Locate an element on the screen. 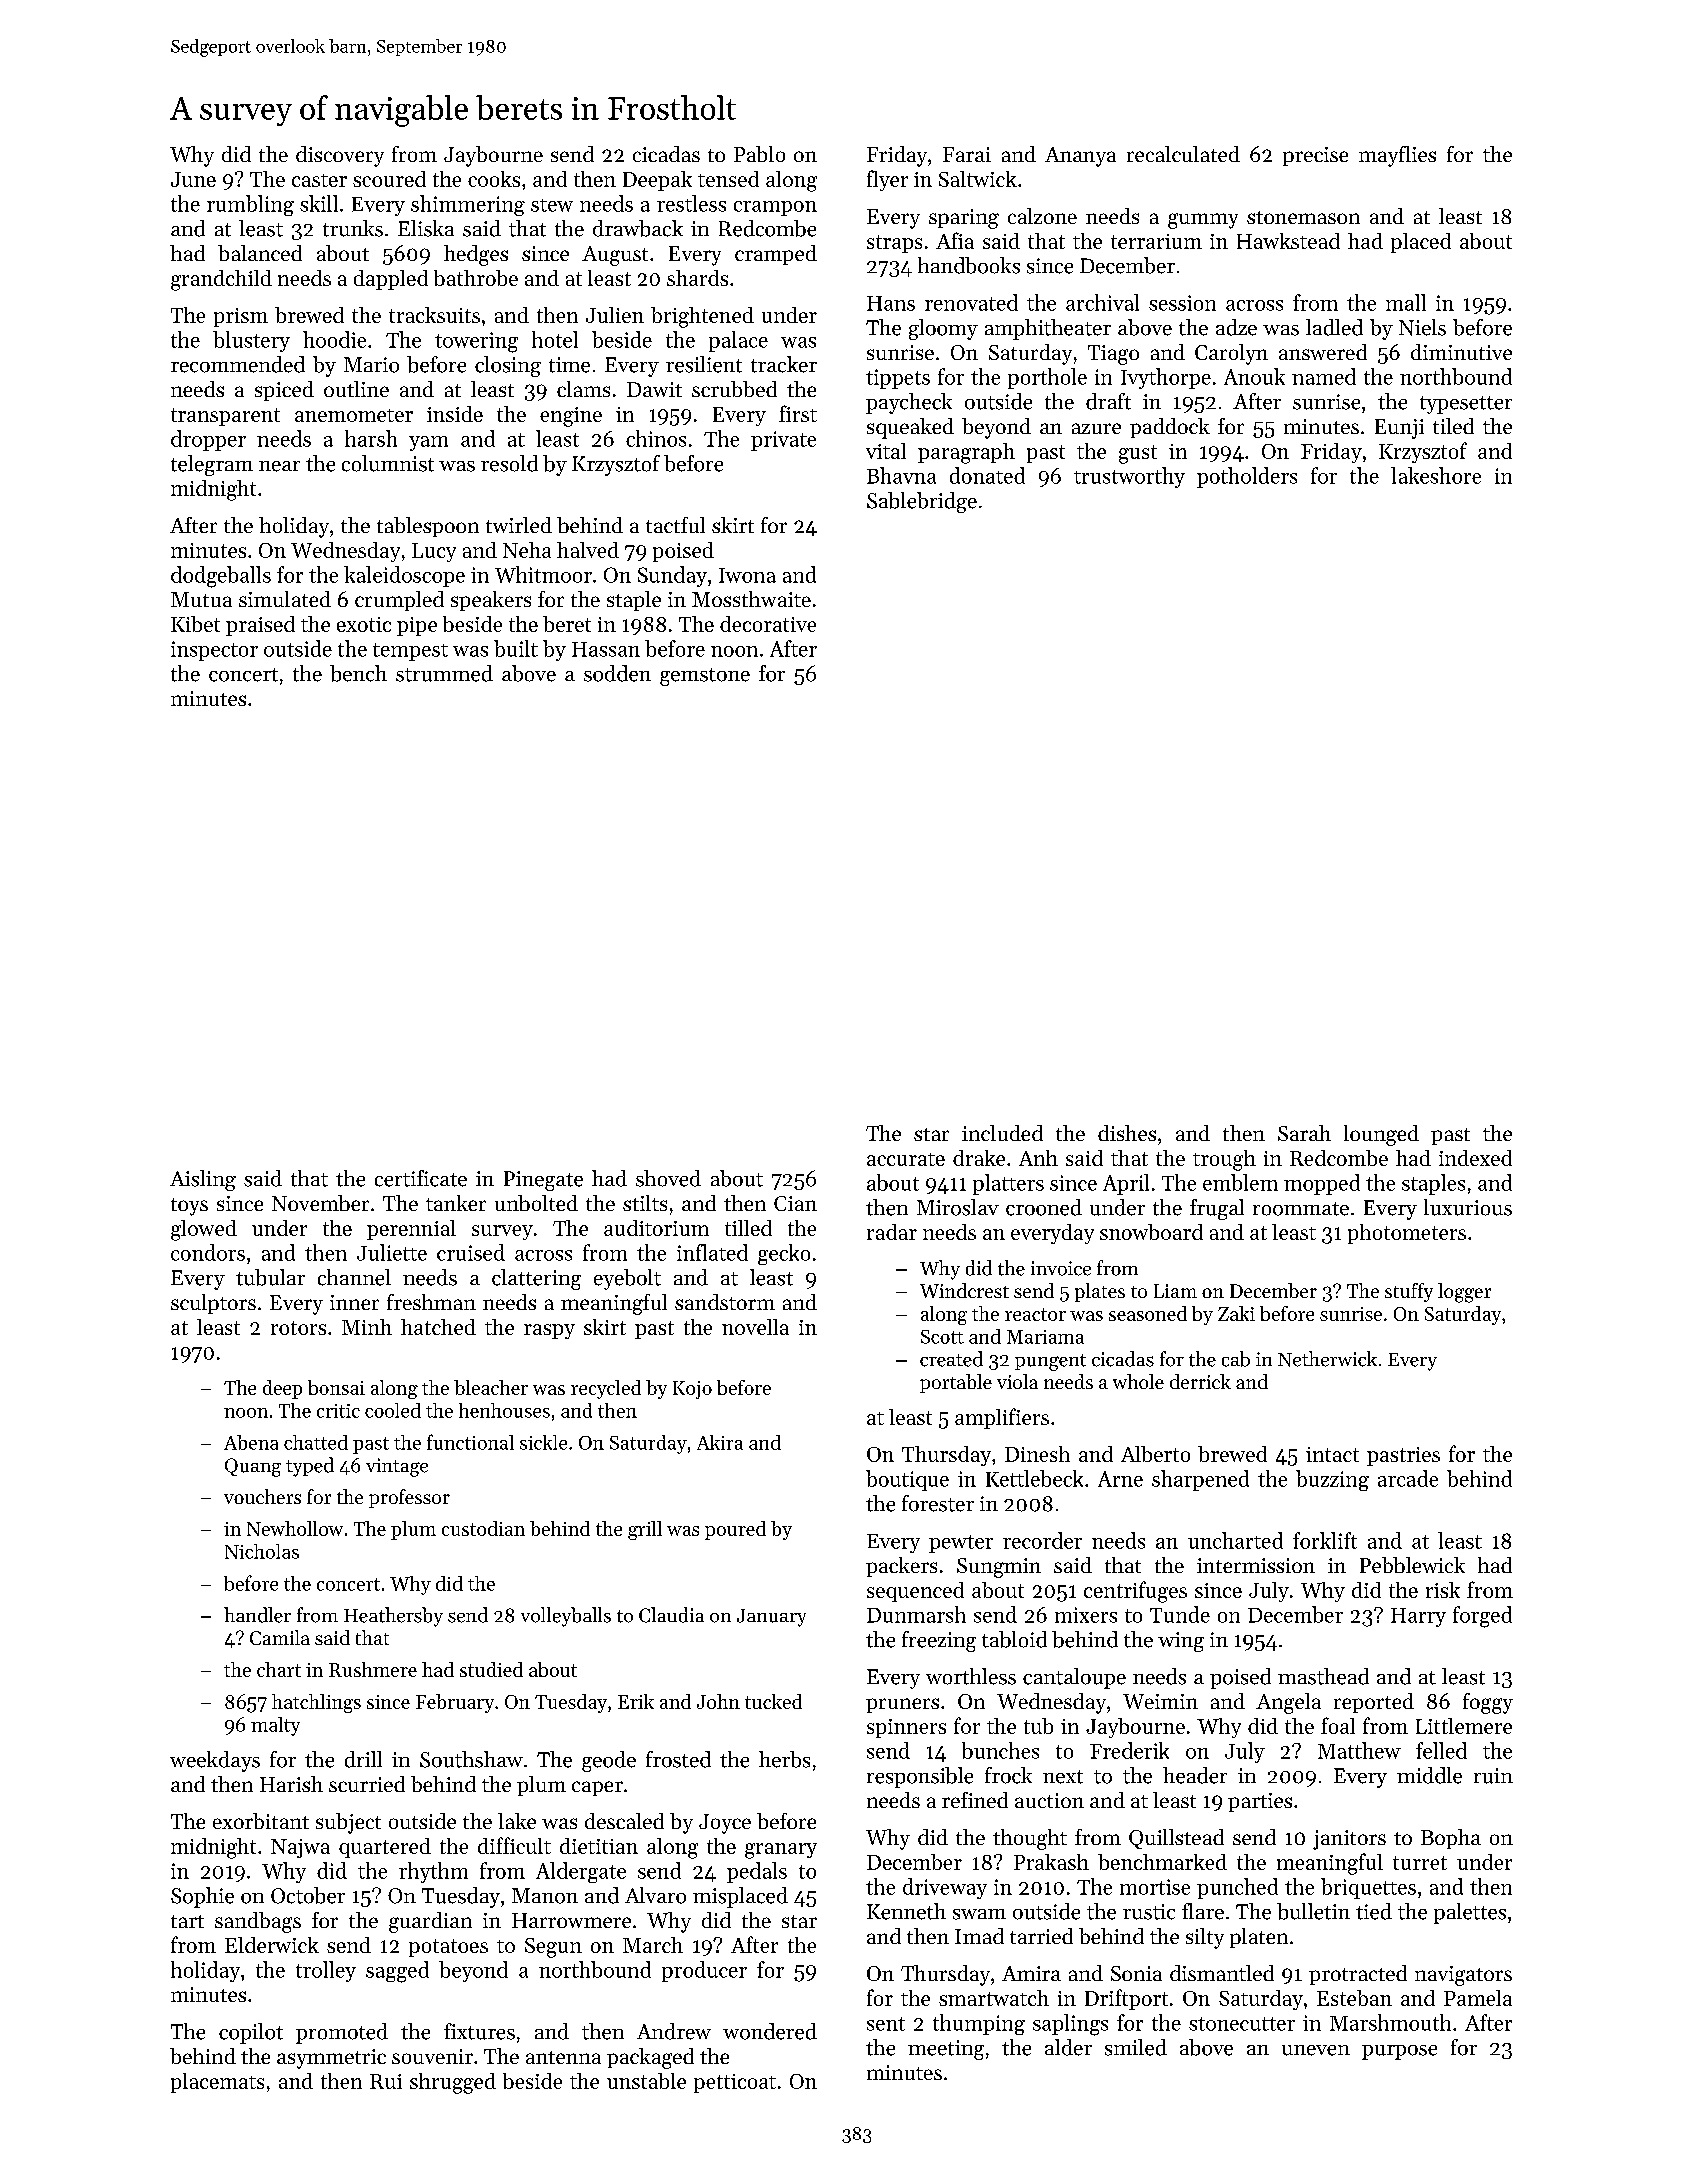 Image resolution: width=1683 pixels, height=2178 pixels. bulletin is located at coordinates (1313, 1911).
